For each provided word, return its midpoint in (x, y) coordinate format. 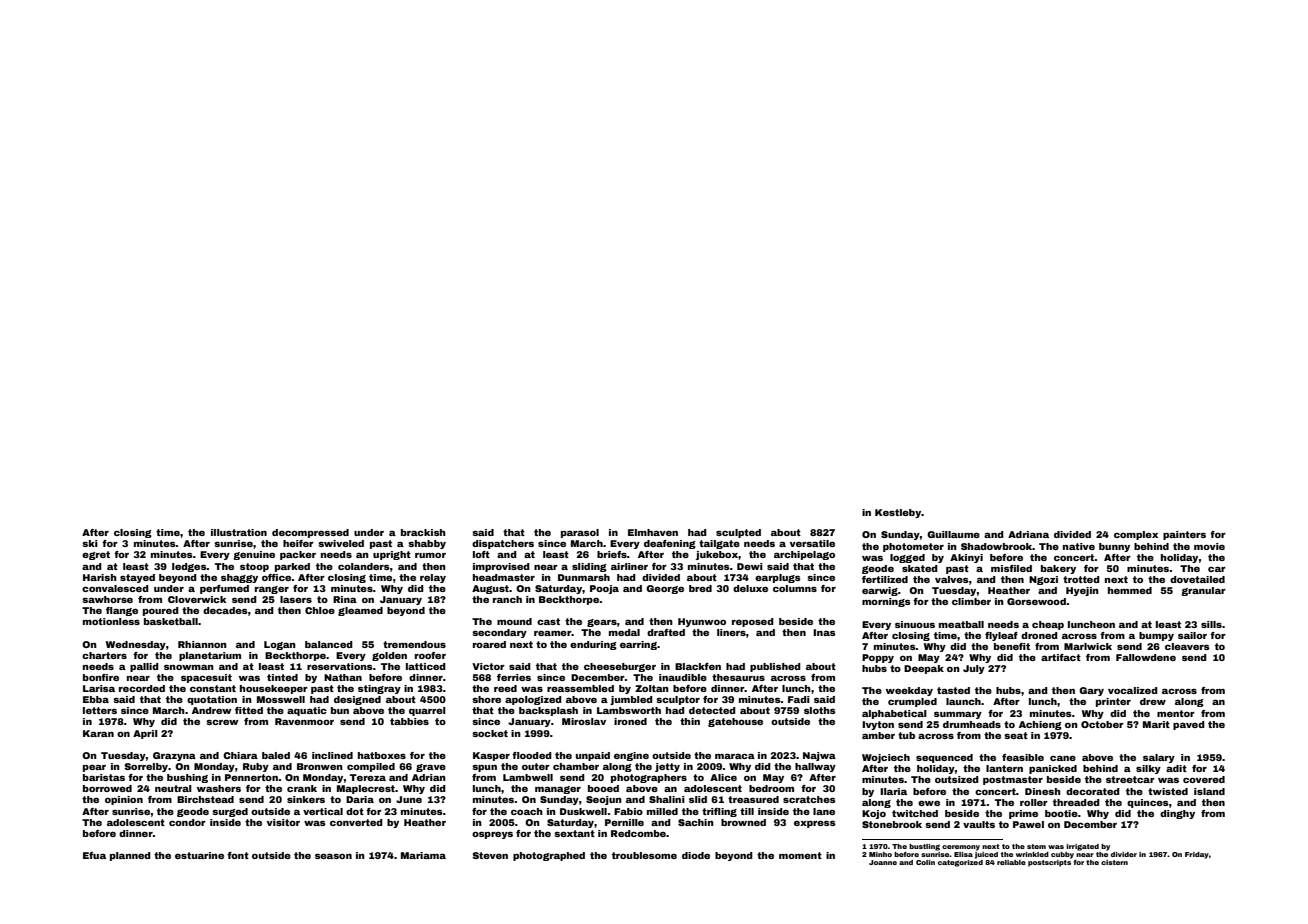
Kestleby (898, 513)
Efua (94, 855)
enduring (593, 645)
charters (104, 655)
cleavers (1187, 646)
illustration (239, 532)
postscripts (1049, 863)
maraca (735, 756)
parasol (580, 533)
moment (800, 855)
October (1102, 724)
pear (94, 768)
